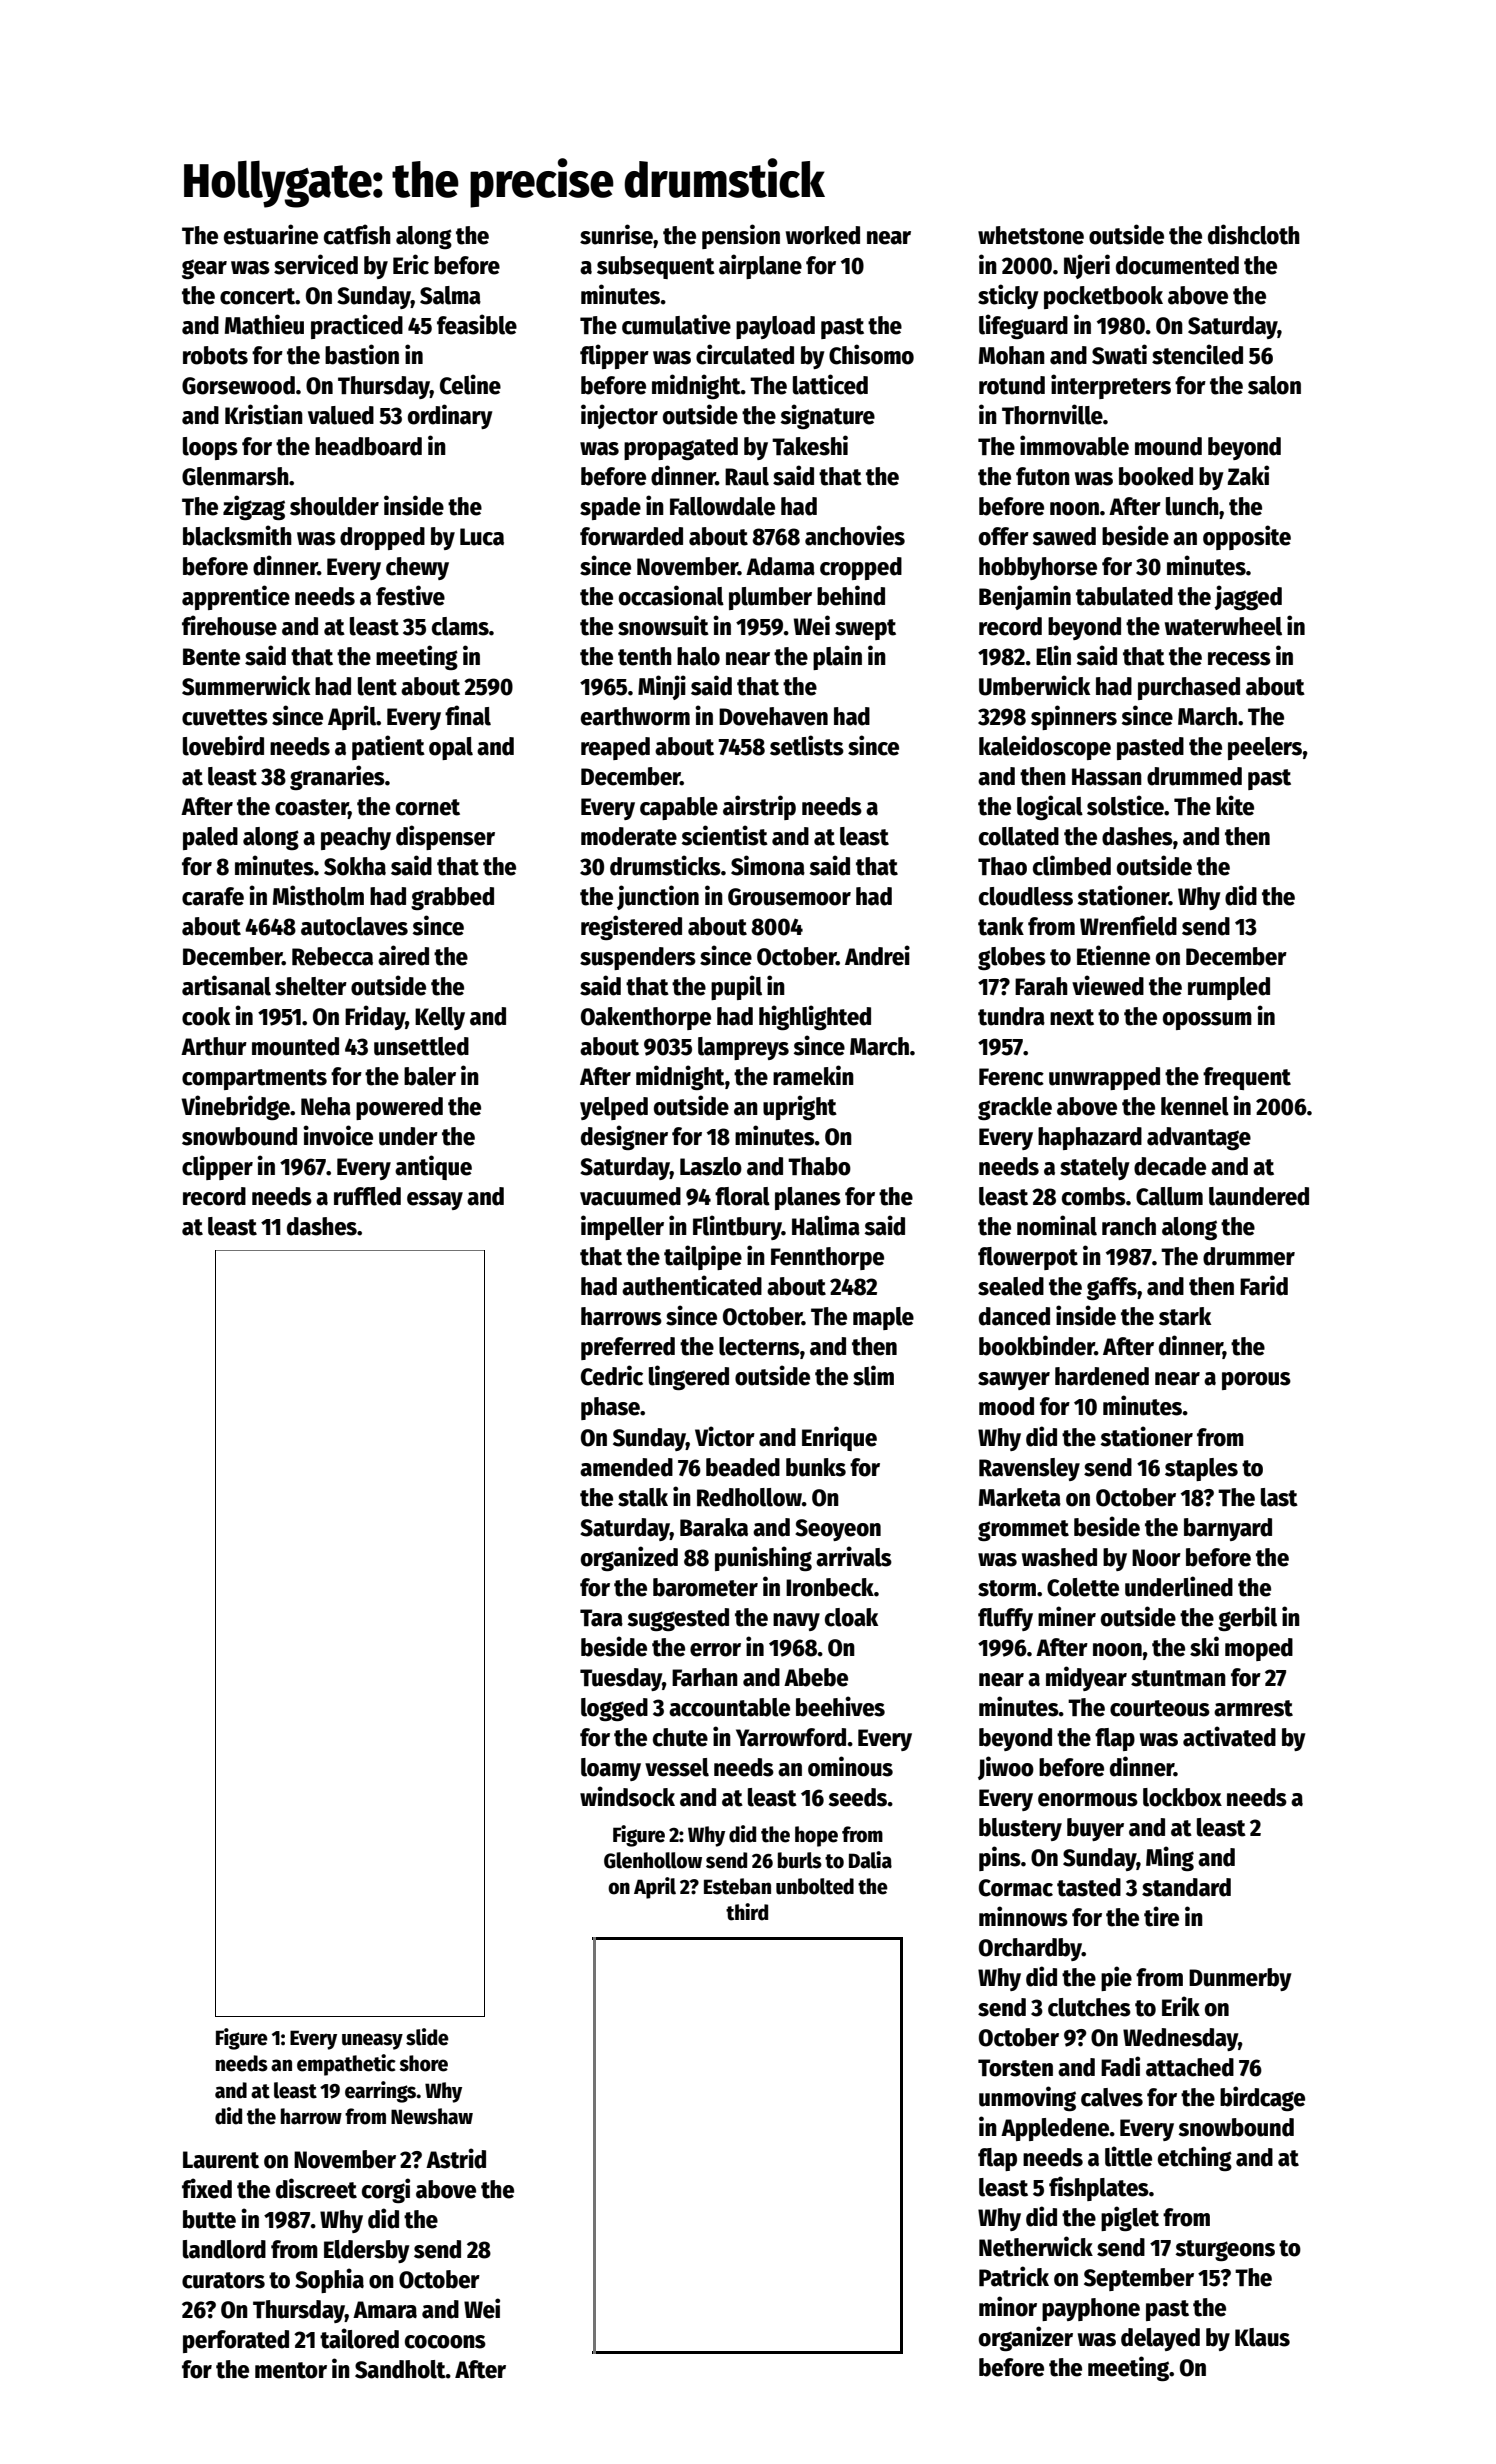 The height and width of the image is (2464, 1496). What do you see at coordinates (367, 1196) in the image?
I see `ruffled` at bounding box center [367, 1196].
